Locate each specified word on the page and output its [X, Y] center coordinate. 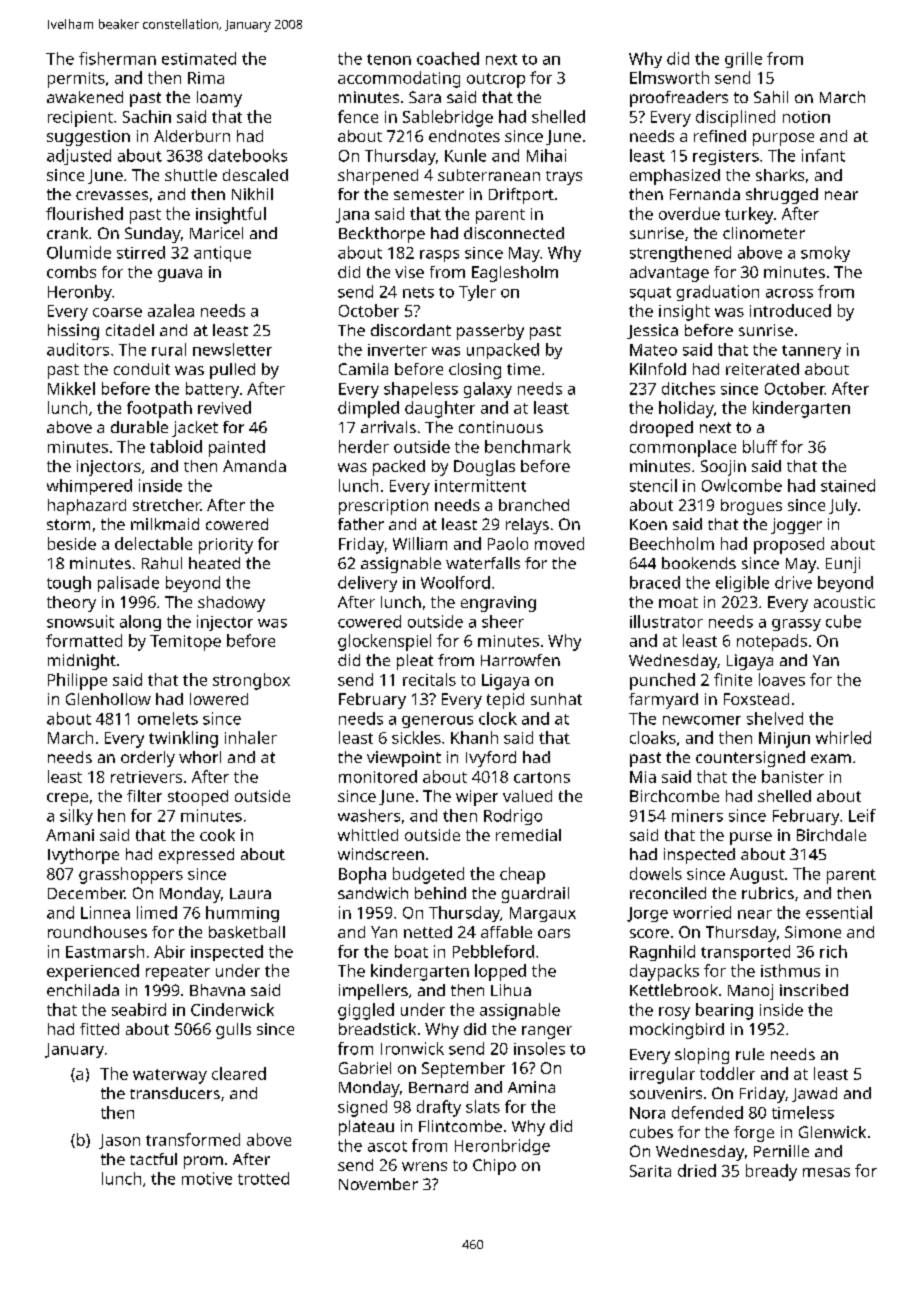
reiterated [762, 369]
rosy [674, 1013]
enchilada [83, 990]
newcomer [702, 720]
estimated [199, 58]
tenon [389, 59]
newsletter [232, 349]
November [378, 1184]
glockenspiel [384, 642]
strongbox [251, 681]
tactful [153, 1159]
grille [743, 60]
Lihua [511, 990]
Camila [363, 369]
